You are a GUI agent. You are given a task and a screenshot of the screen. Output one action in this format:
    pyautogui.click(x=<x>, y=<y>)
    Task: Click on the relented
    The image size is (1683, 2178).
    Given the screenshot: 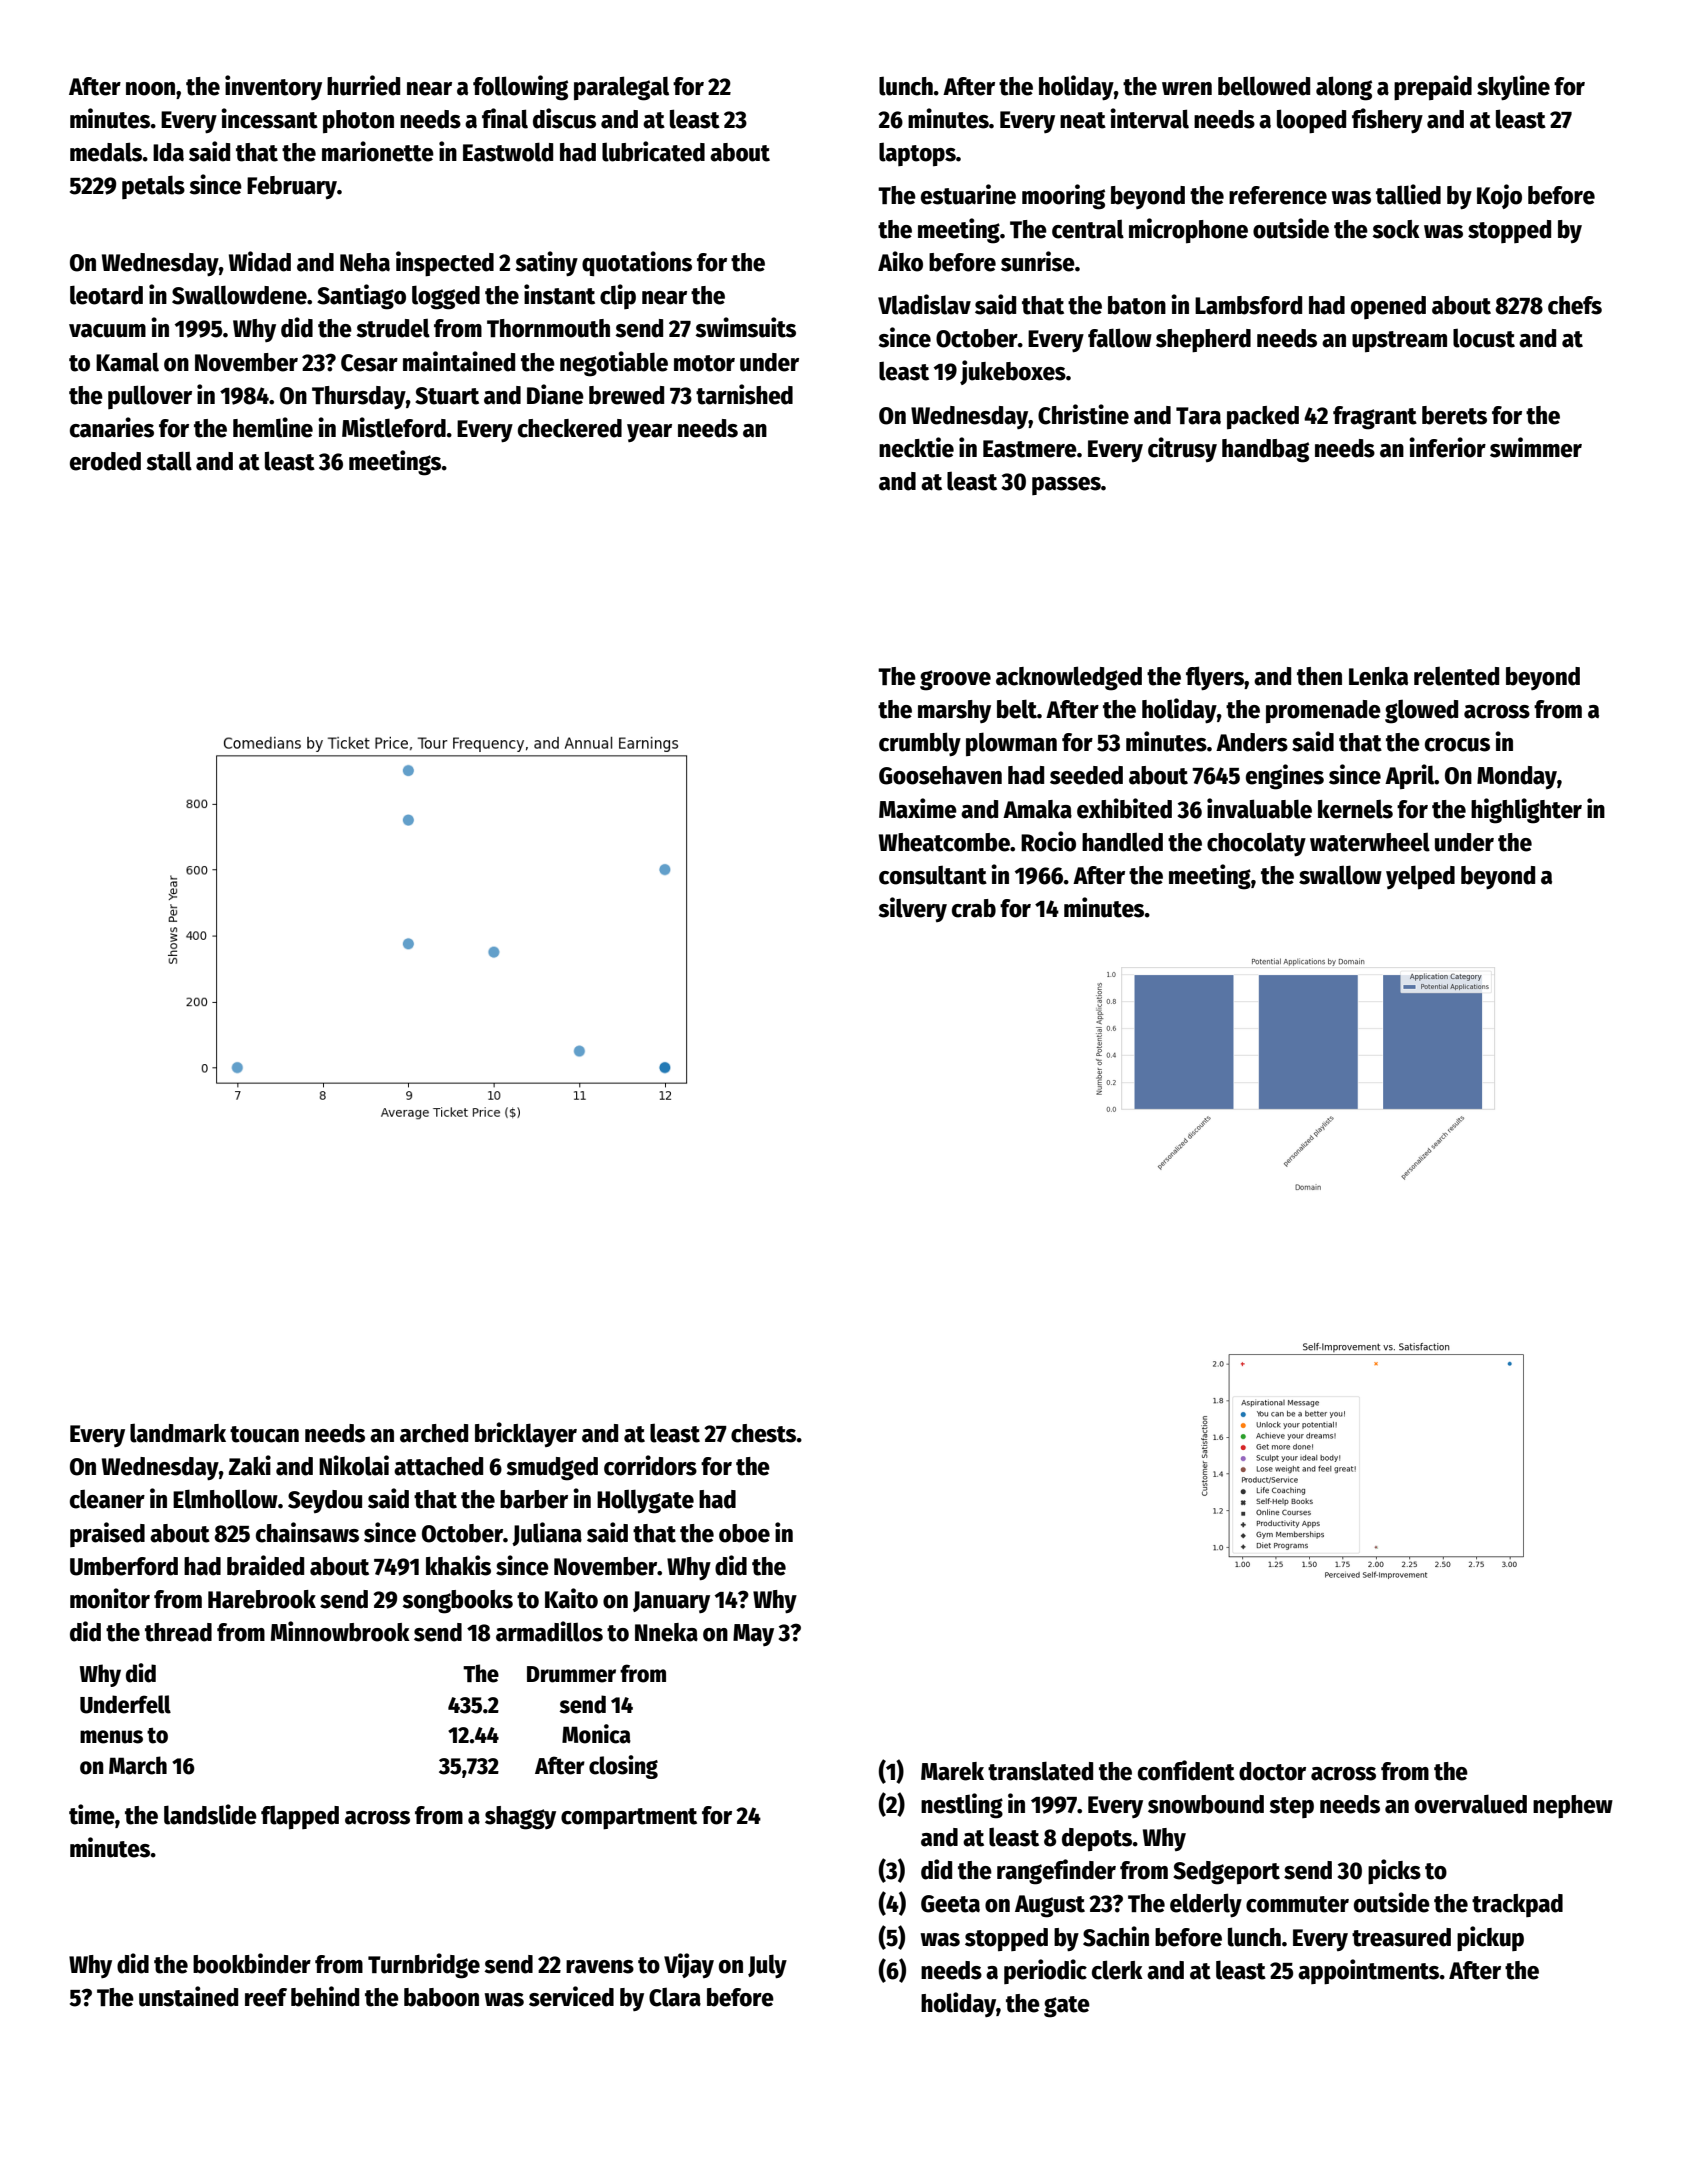 What is the action you would take?
    pyautogui.click(x=1456, y=676)
